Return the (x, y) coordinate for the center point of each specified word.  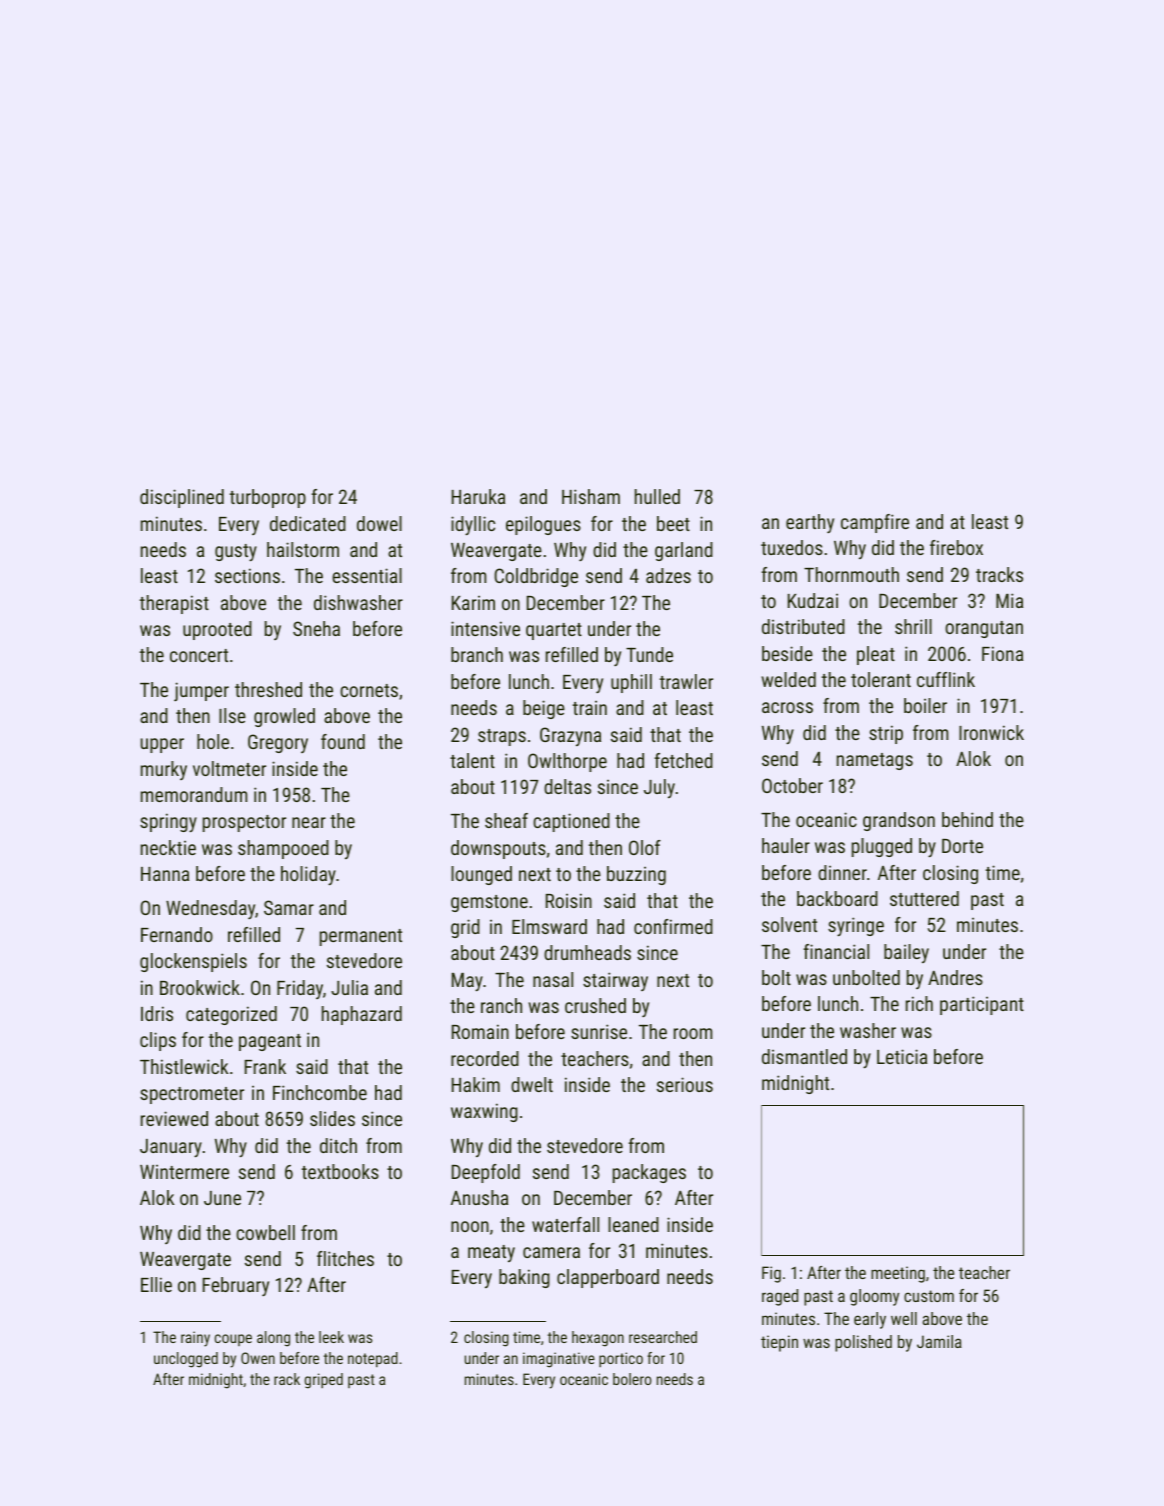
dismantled (804, 1056)
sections (247, 575)
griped (324, 1381)
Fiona (1002, 653)
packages (649, 1173)
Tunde (649, 654)
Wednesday (210, 909)
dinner (842, 872)
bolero (632, 1379)
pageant (270, 1042)
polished (863, 1343)
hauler (786, 845)
